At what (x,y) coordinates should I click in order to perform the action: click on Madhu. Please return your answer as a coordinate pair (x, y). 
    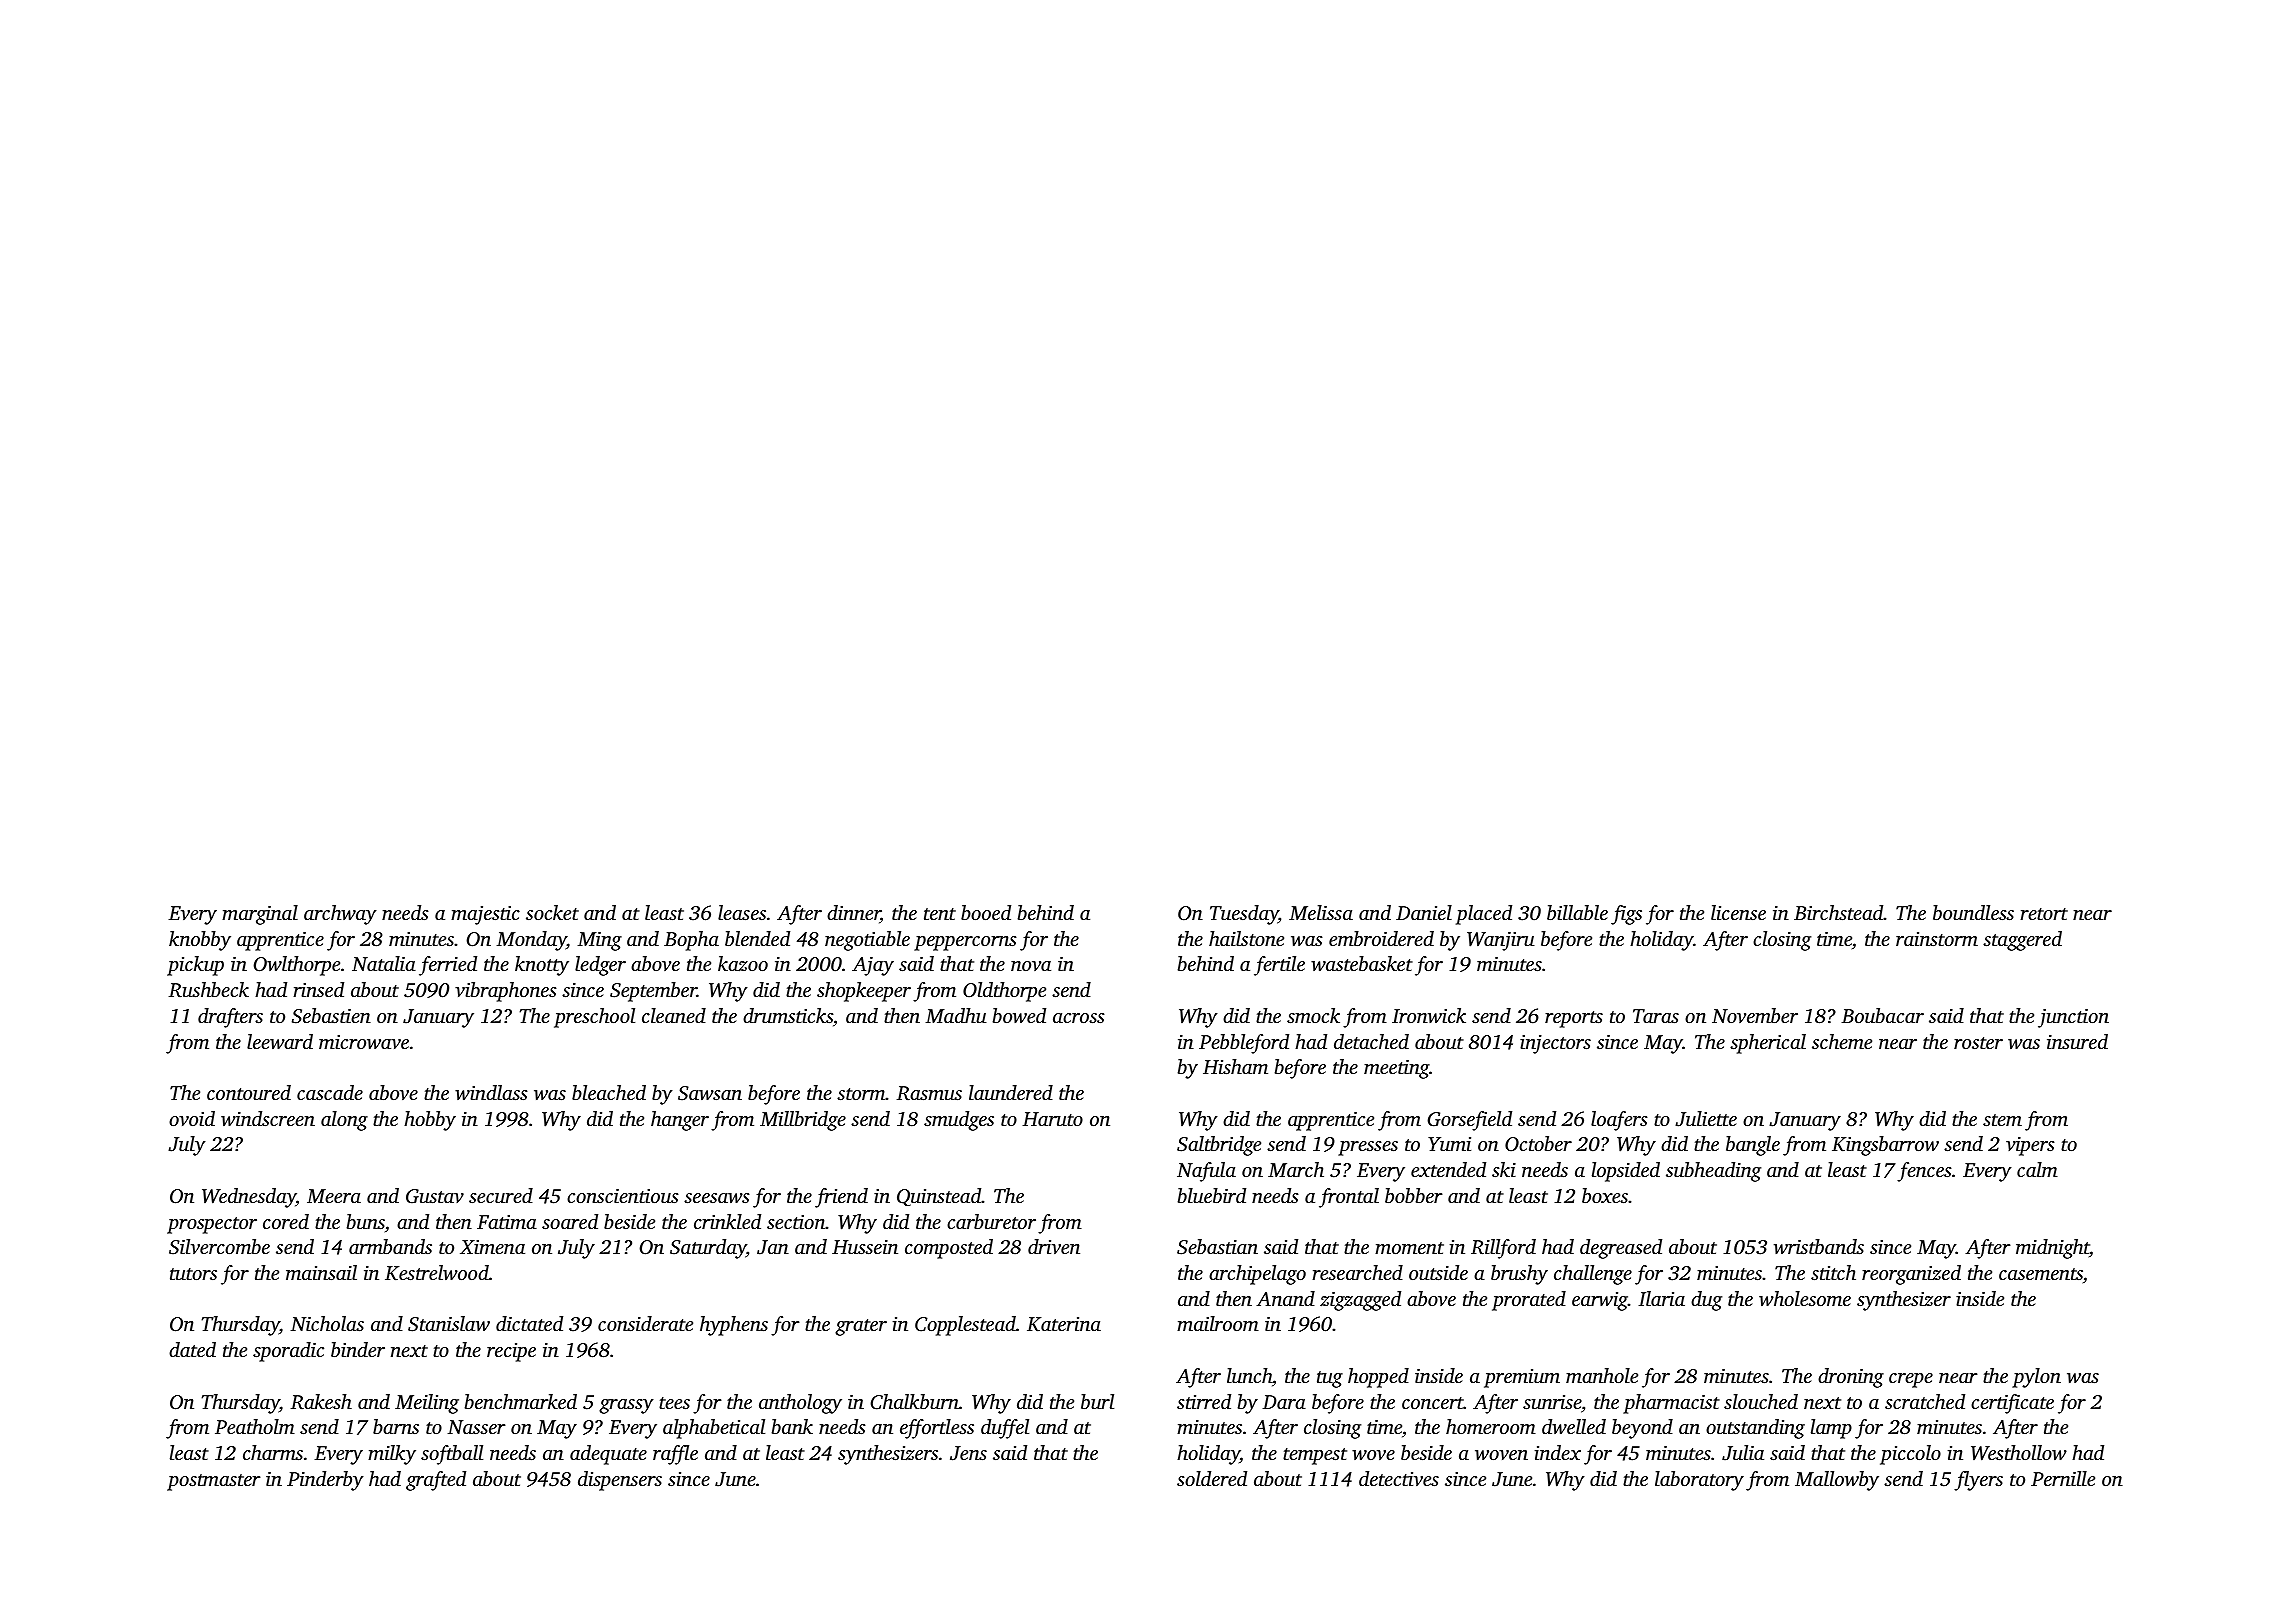
    Looking at the image, I should click on (956, 1015).
